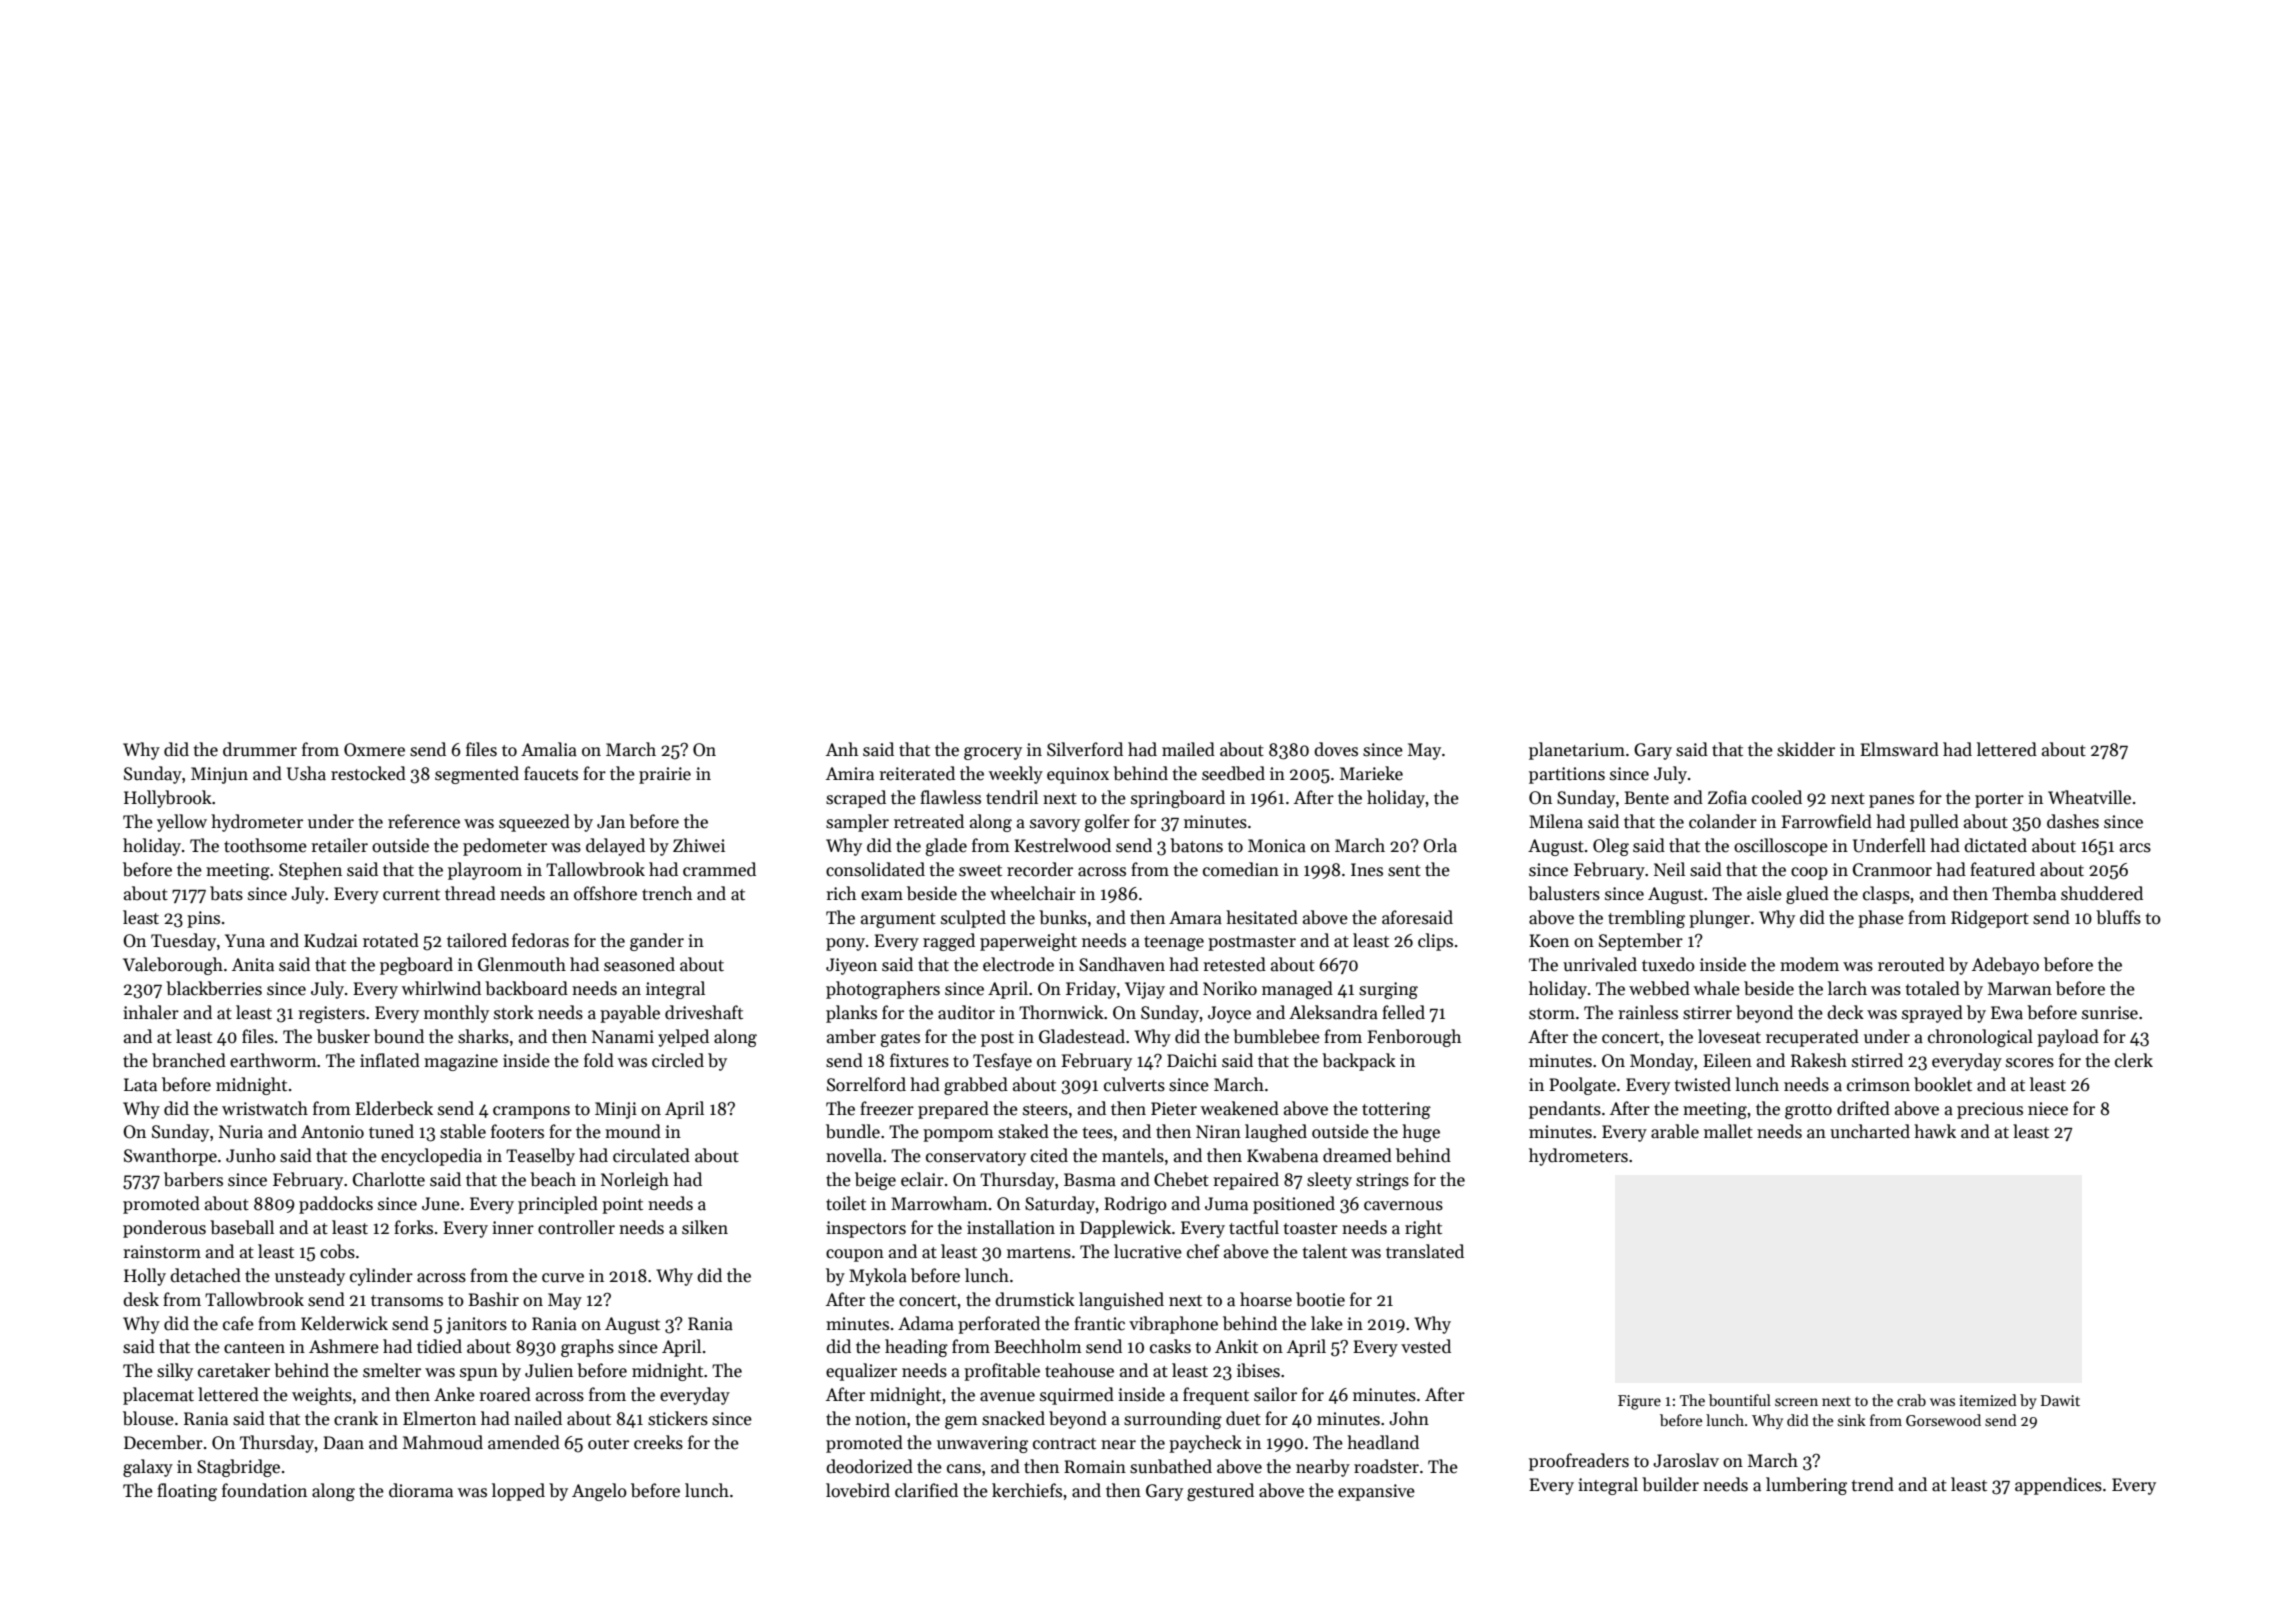  What do you see at coordinates (853, 1131) in the screenshot?
I see `bundle` at bounding box center [853, 1131].
